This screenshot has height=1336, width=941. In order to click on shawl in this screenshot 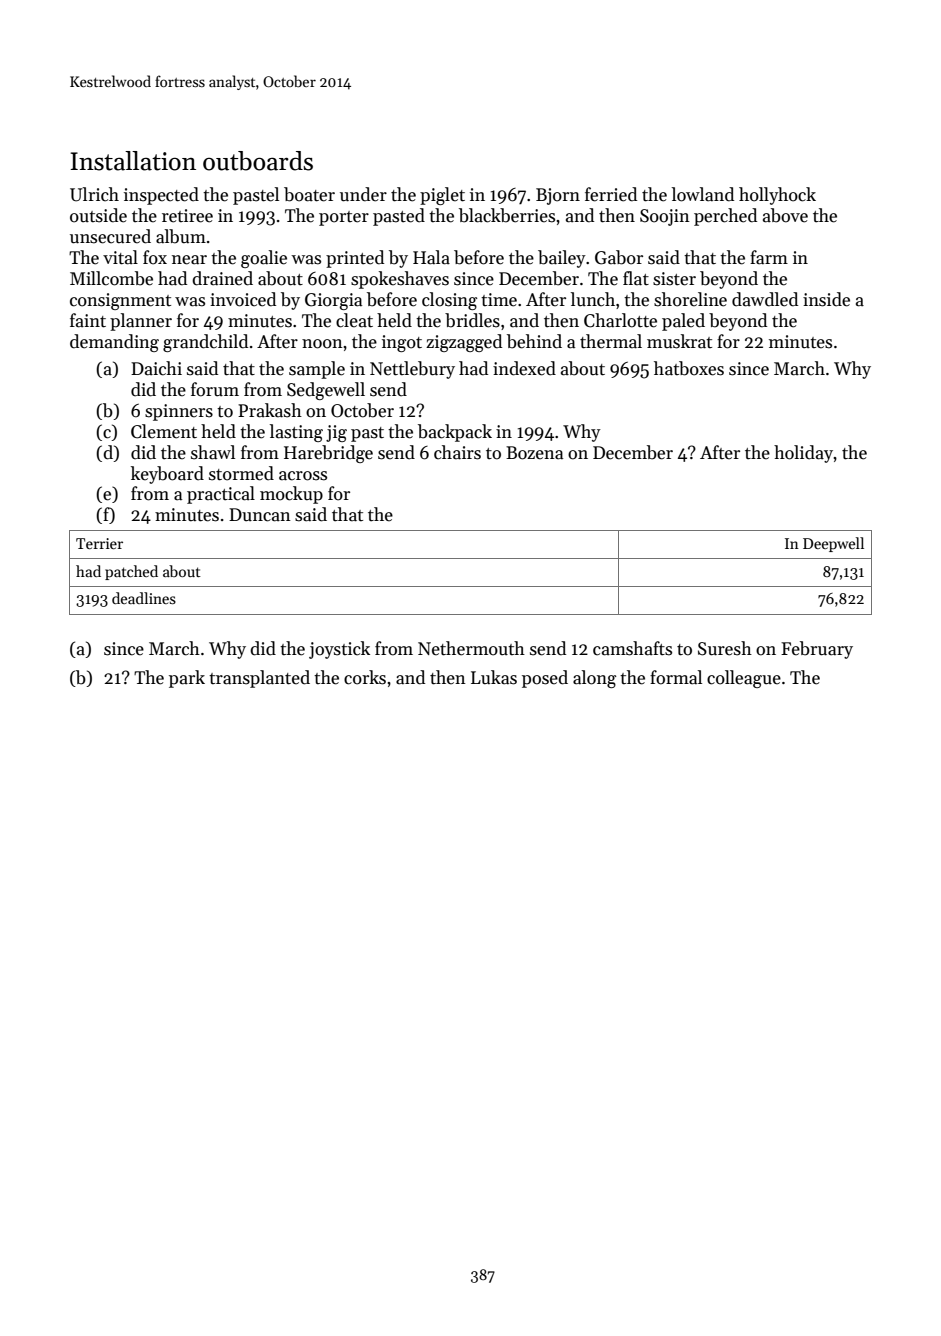, I will do `click(213, 452)`.
